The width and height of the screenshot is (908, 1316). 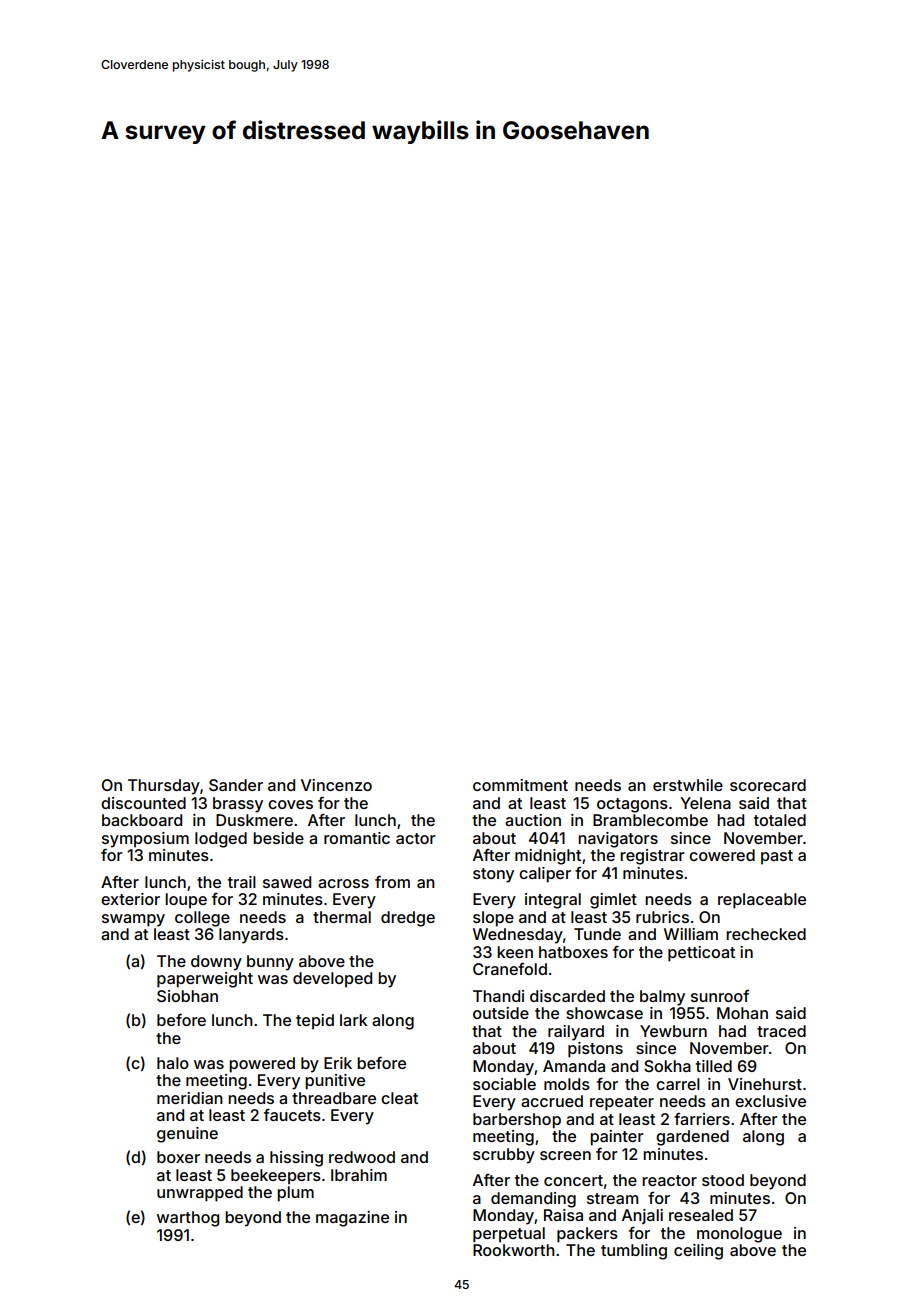 I want to click on Rookworth, so click(x=514, y=1250).
